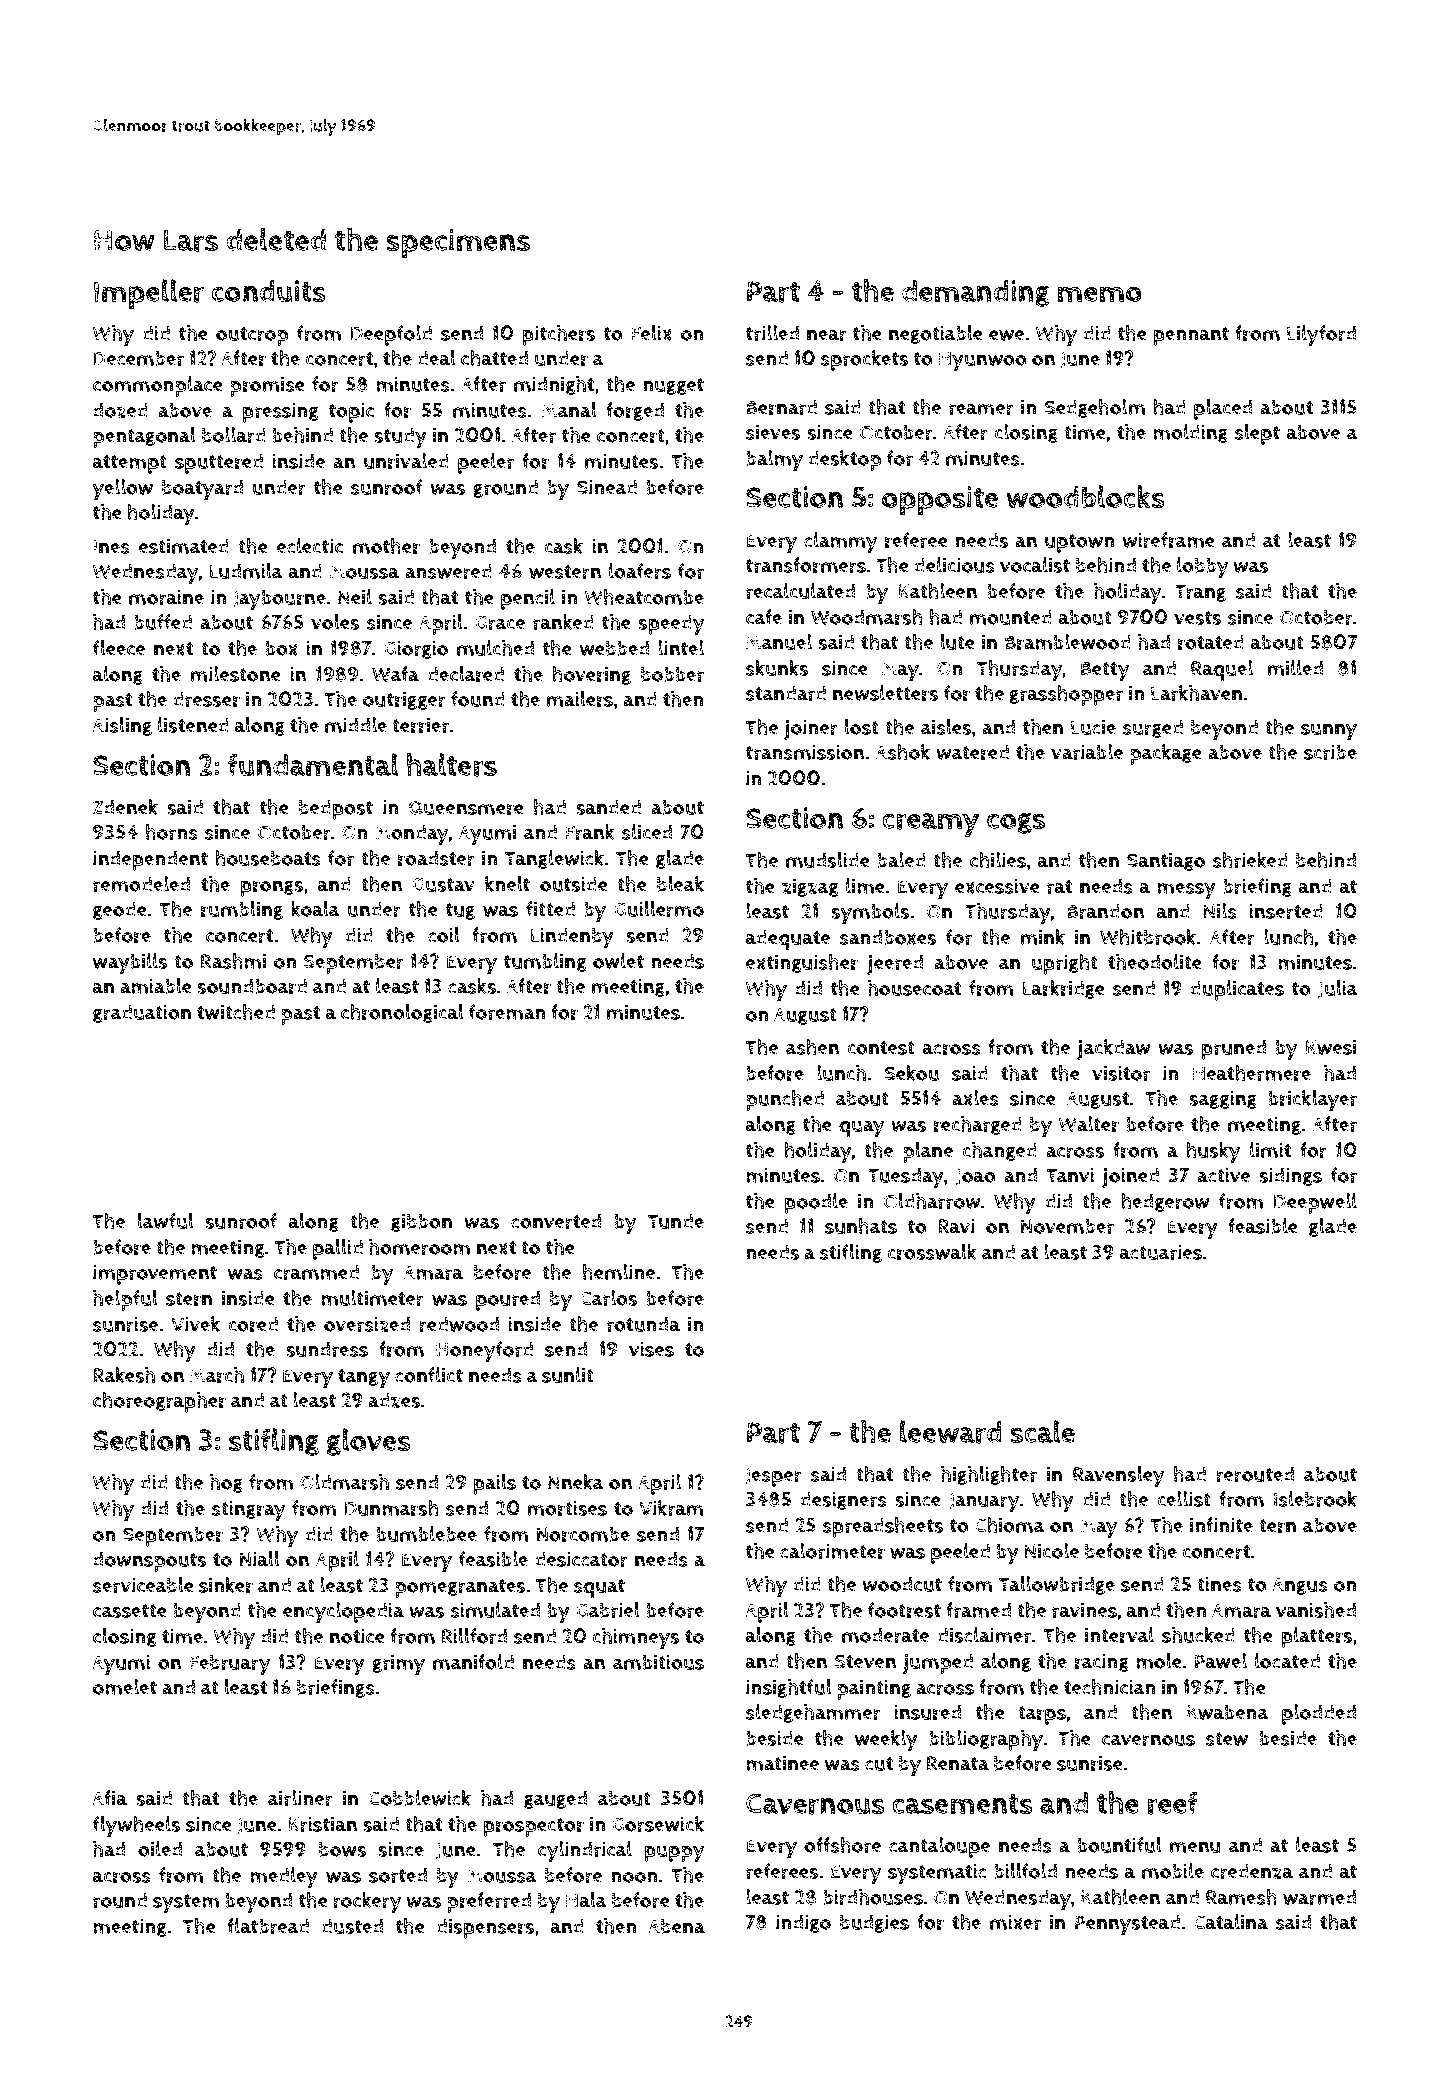 This document has width=1450, height=2100. Describe the element at coordinates (581, 1559) in the document. I see `desiccator` at that location.
